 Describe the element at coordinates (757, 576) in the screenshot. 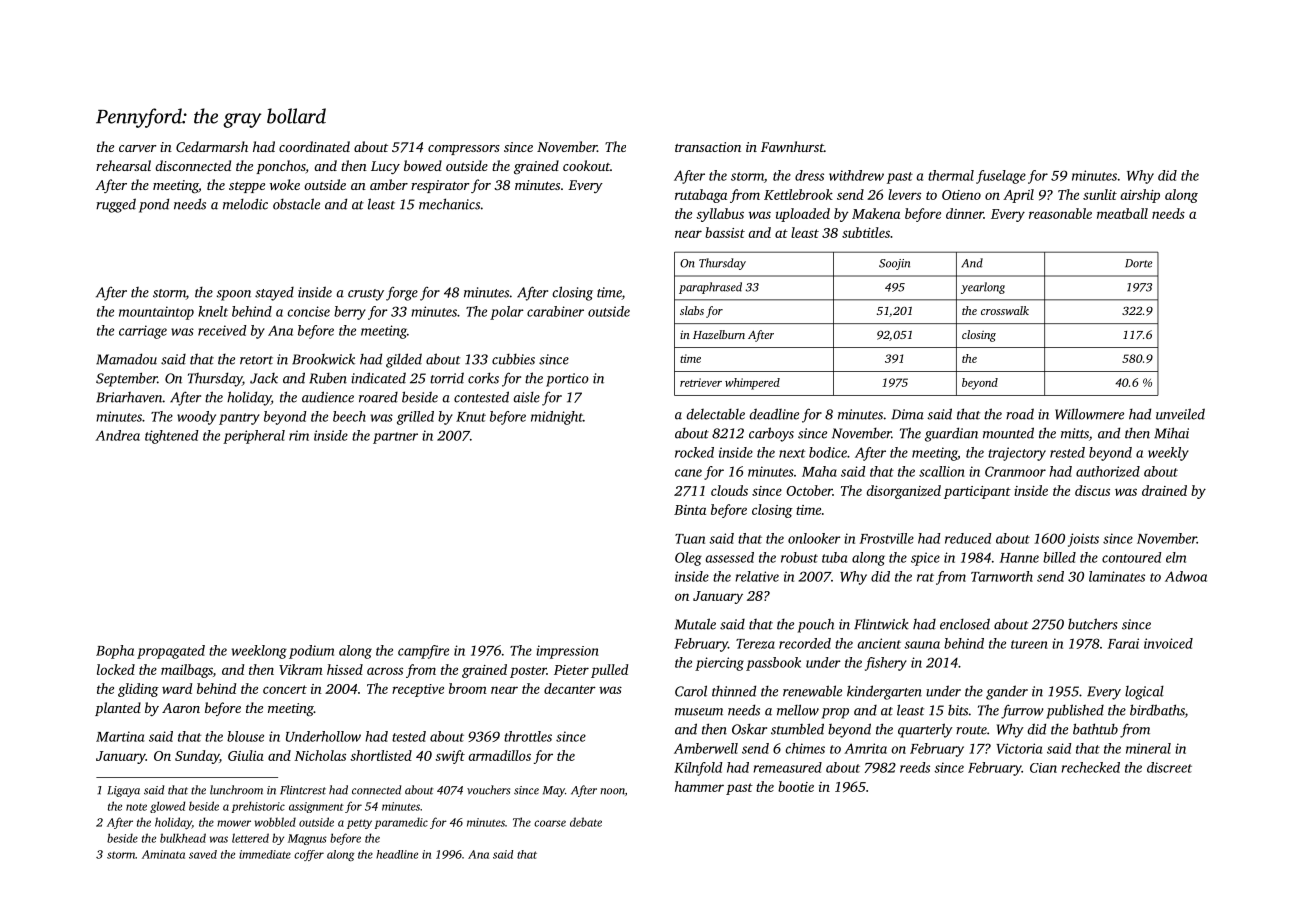

I see `relative` at that location.
